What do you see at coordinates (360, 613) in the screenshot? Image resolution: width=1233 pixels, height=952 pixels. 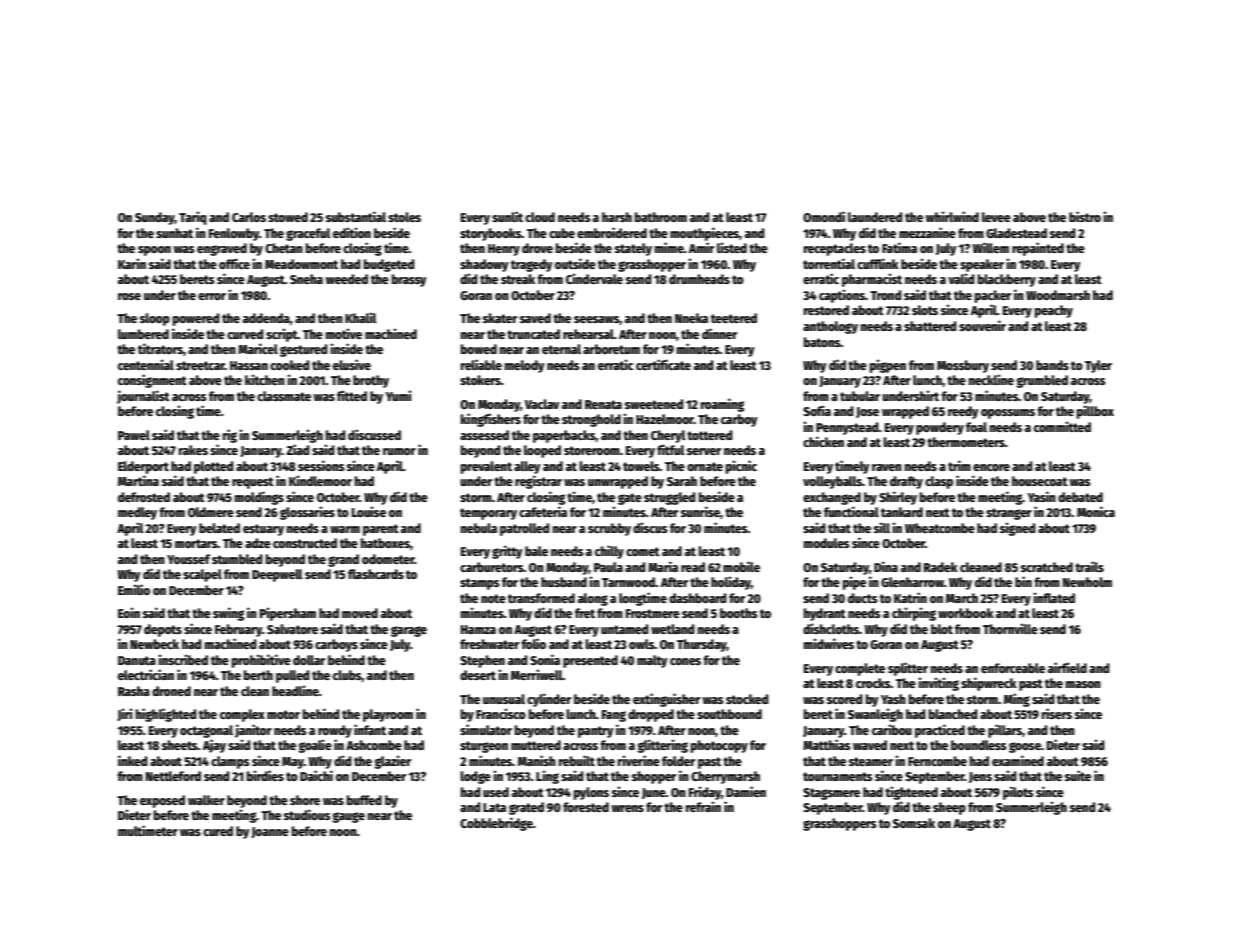 I see `moved` at bounding box center [360, 613].
